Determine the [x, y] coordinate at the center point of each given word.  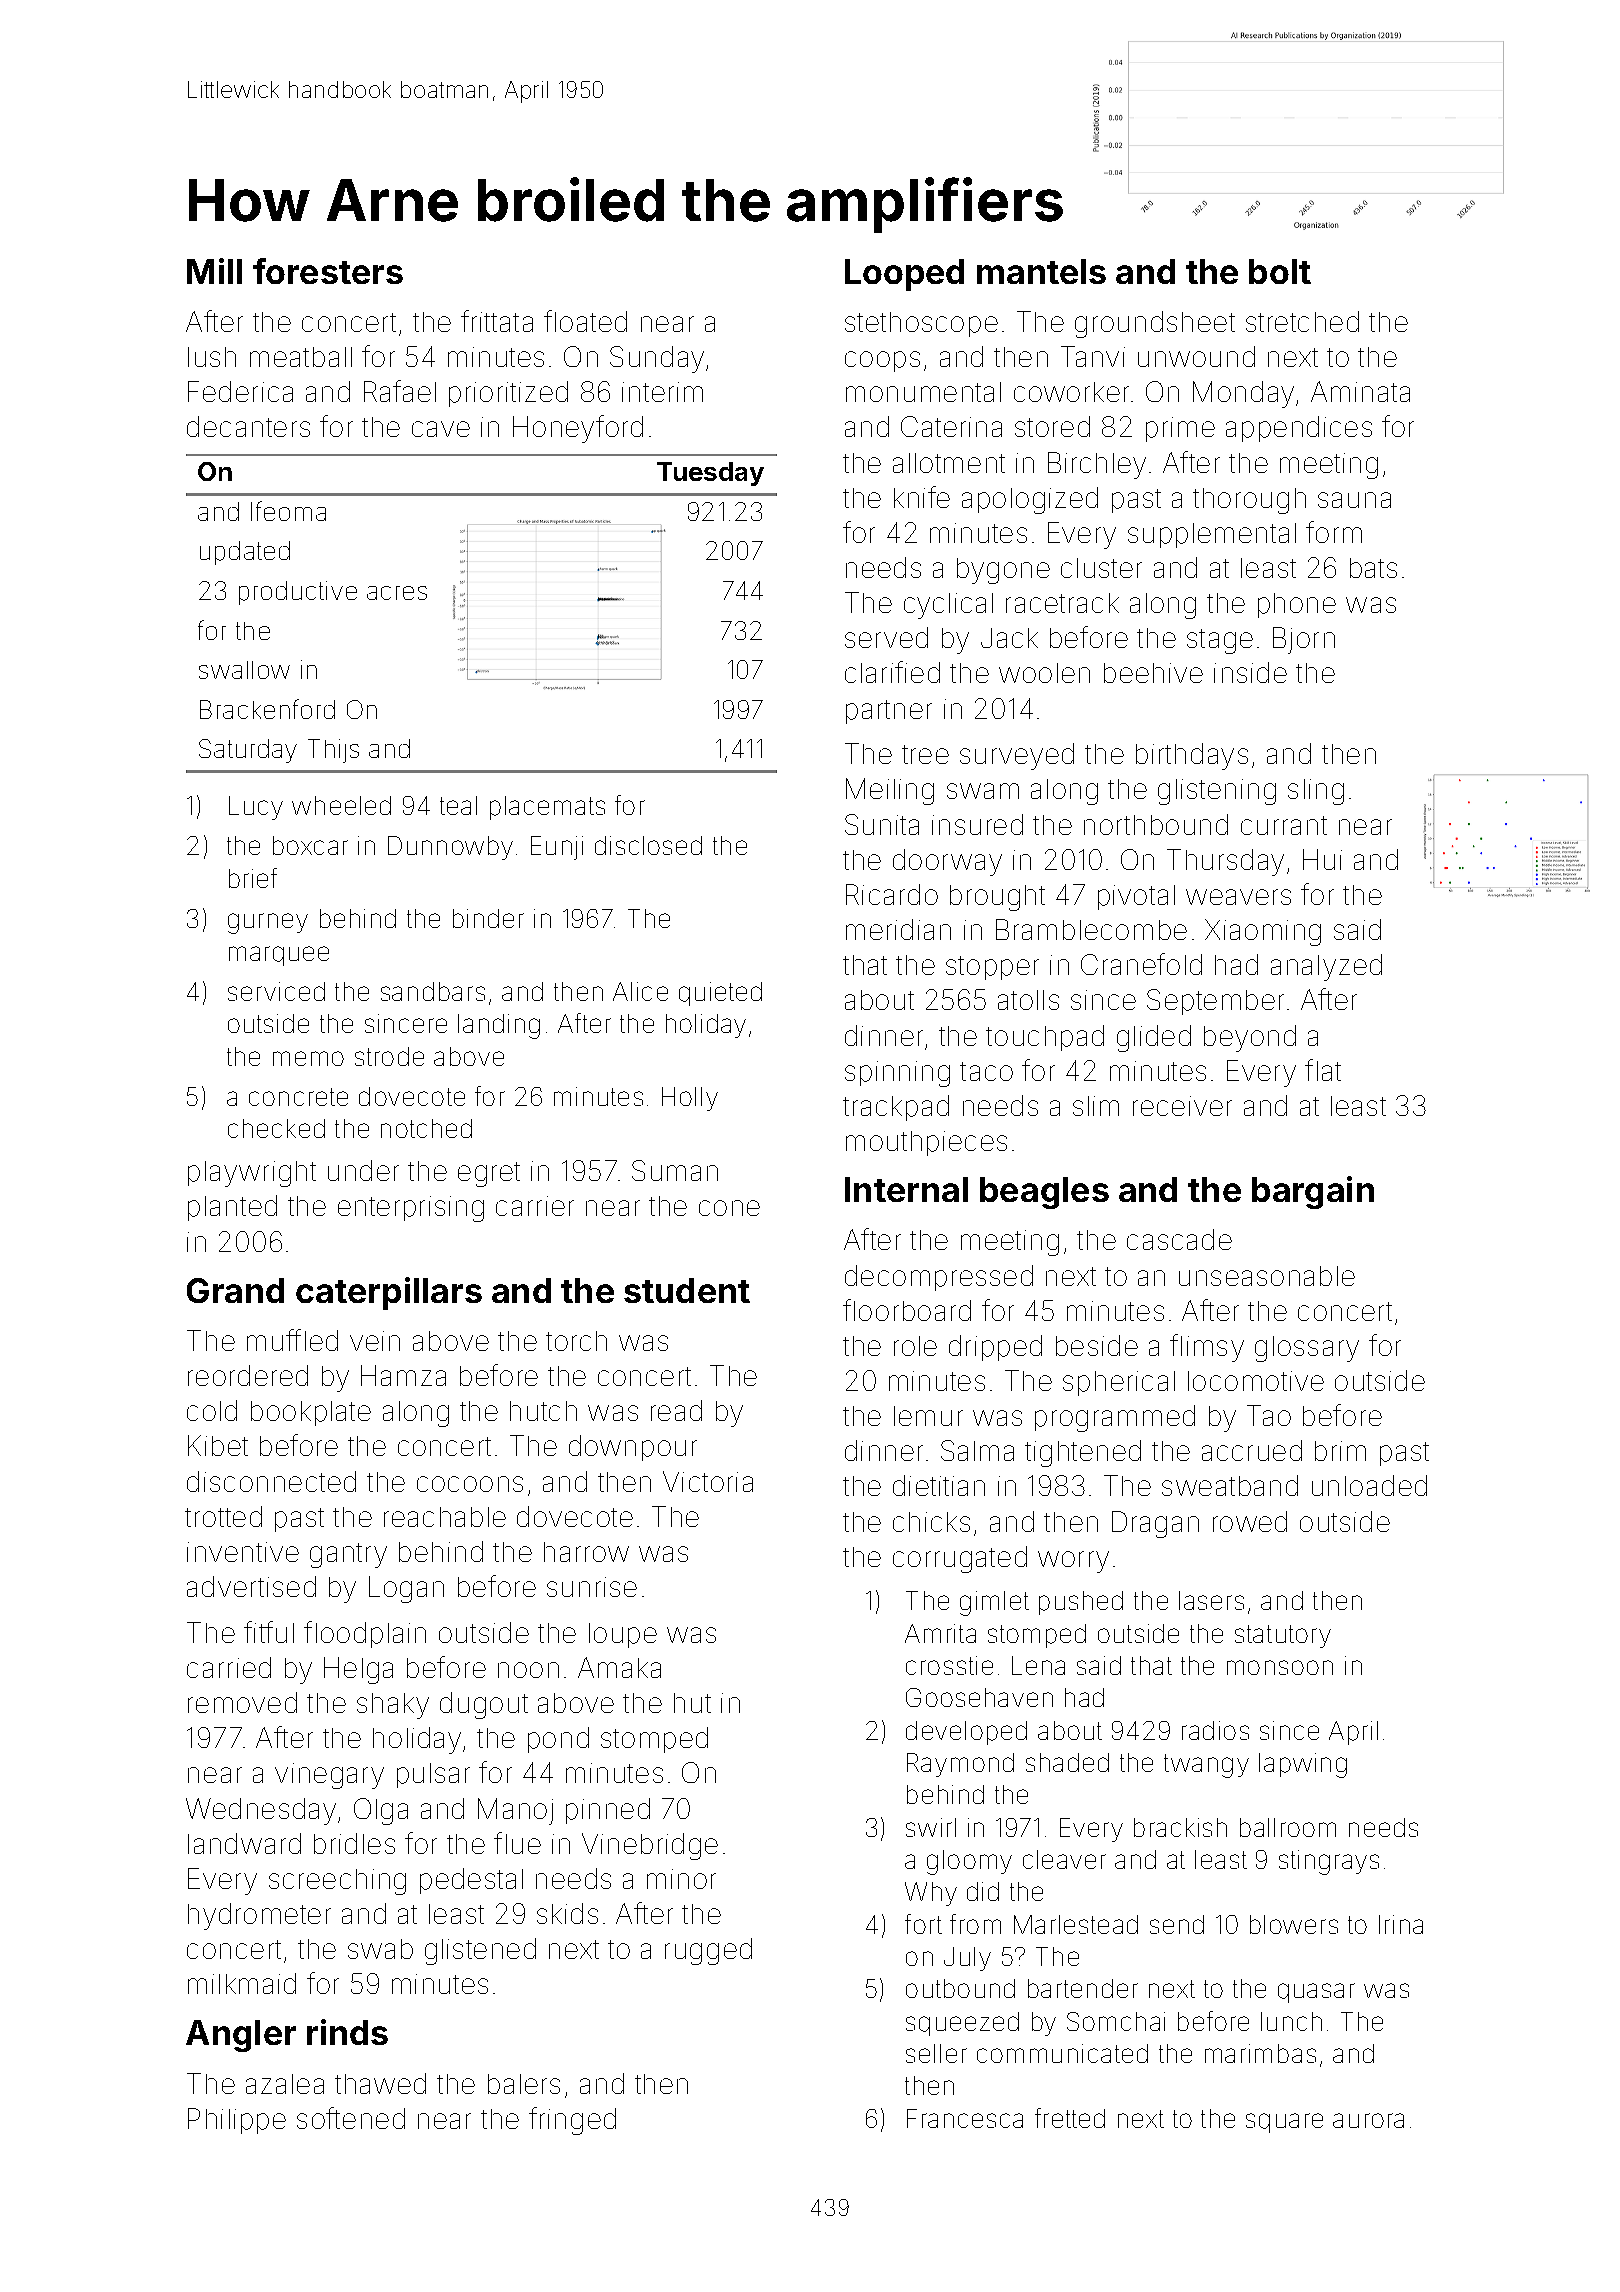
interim [662, 392]
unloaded [1369, 1485]
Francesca [965, 2118]
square [1284, 2123]
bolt [1280, 271]
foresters [328, 271]
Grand [235, 1290]
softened [351, 2118]
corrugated [960, 1559]
